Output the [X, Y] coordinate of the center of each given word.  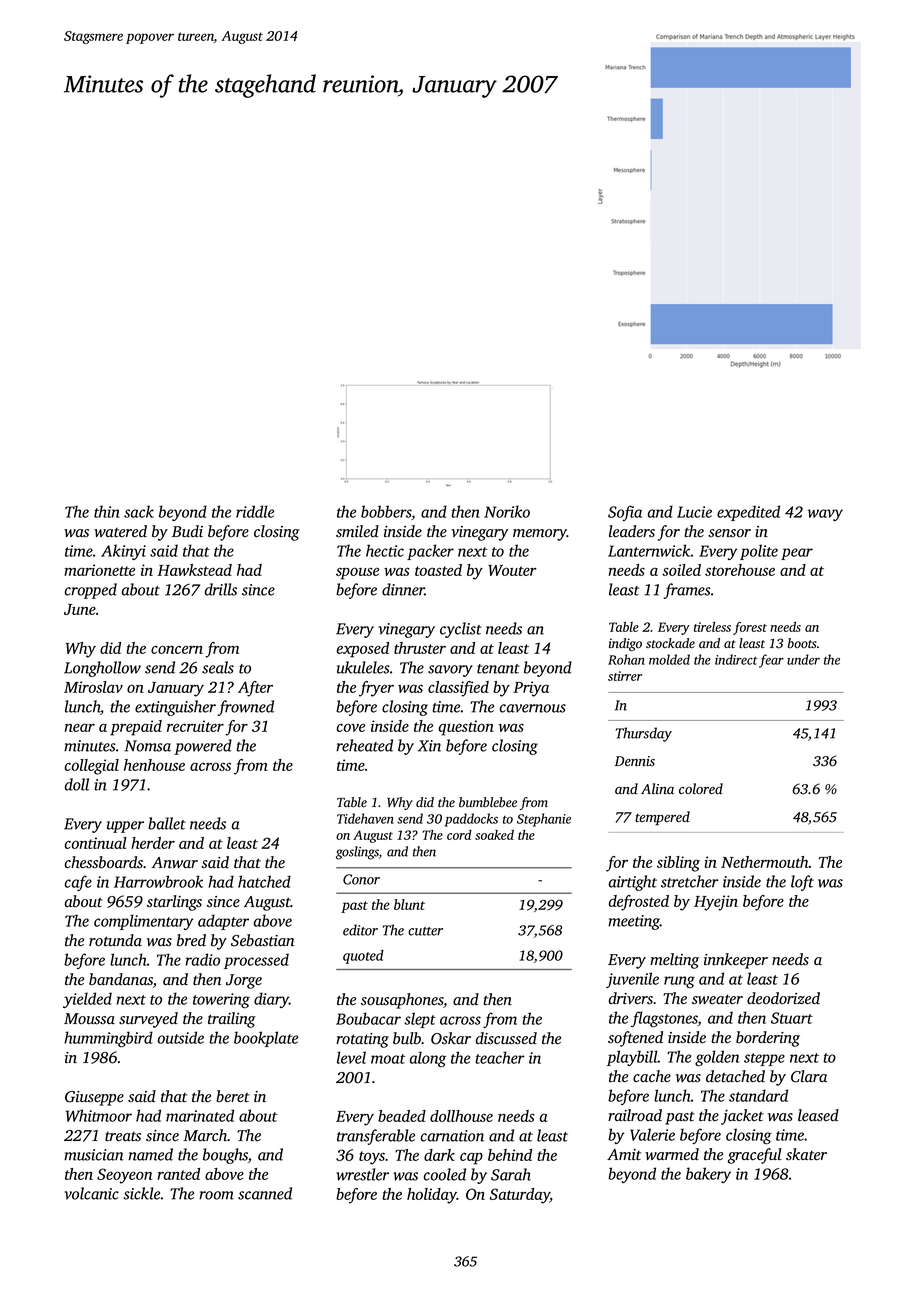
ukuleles [363, 667]
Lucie [694, 512]
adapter [223, 922]
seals [218, 667]
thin [107, 511]
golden [717, 1058]
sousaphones [402, 1001]
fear [771, 661]
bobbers [386, 511]
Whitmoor [99, 1115]
